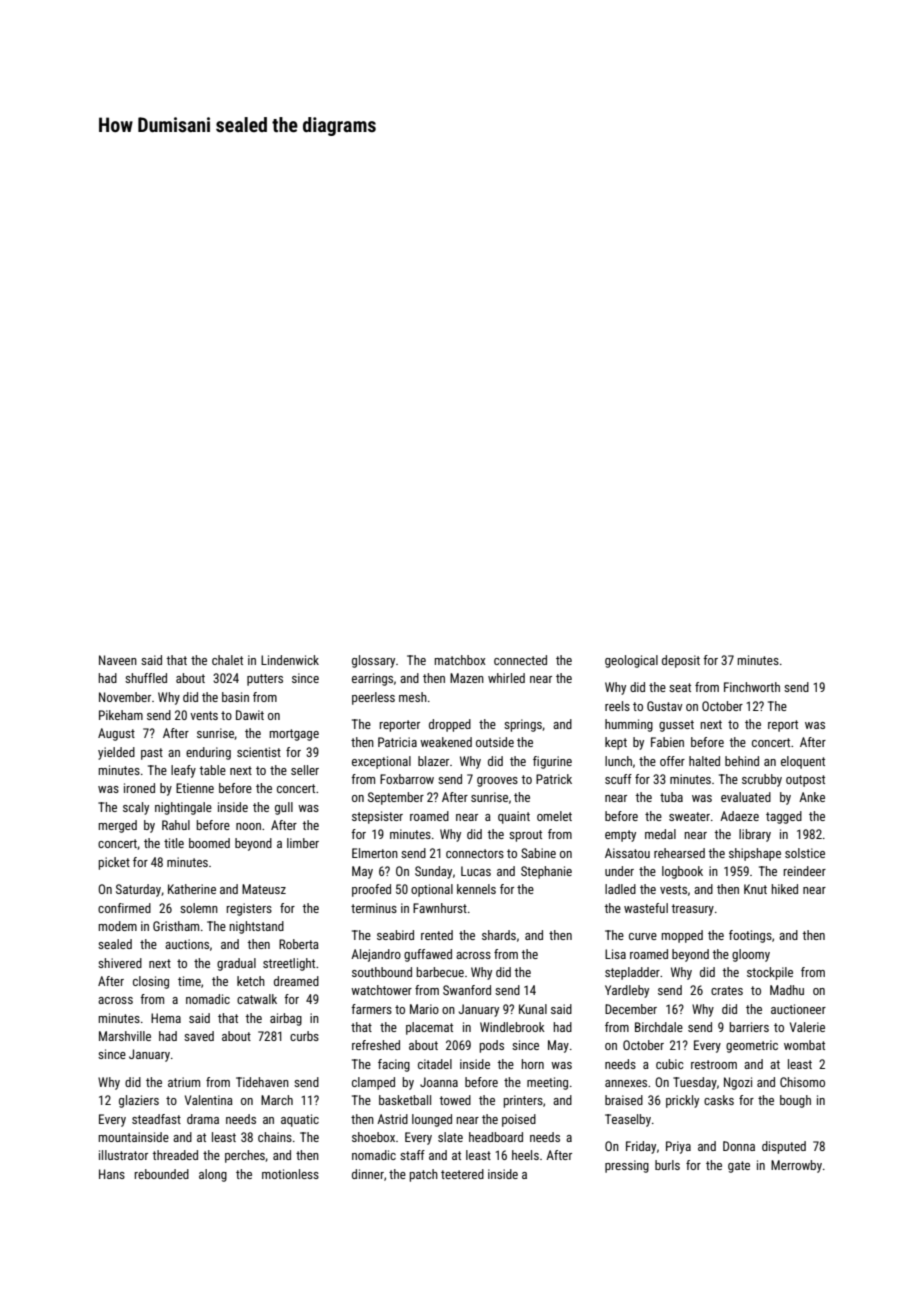  I want to click on glossary, so click(373, 661).
